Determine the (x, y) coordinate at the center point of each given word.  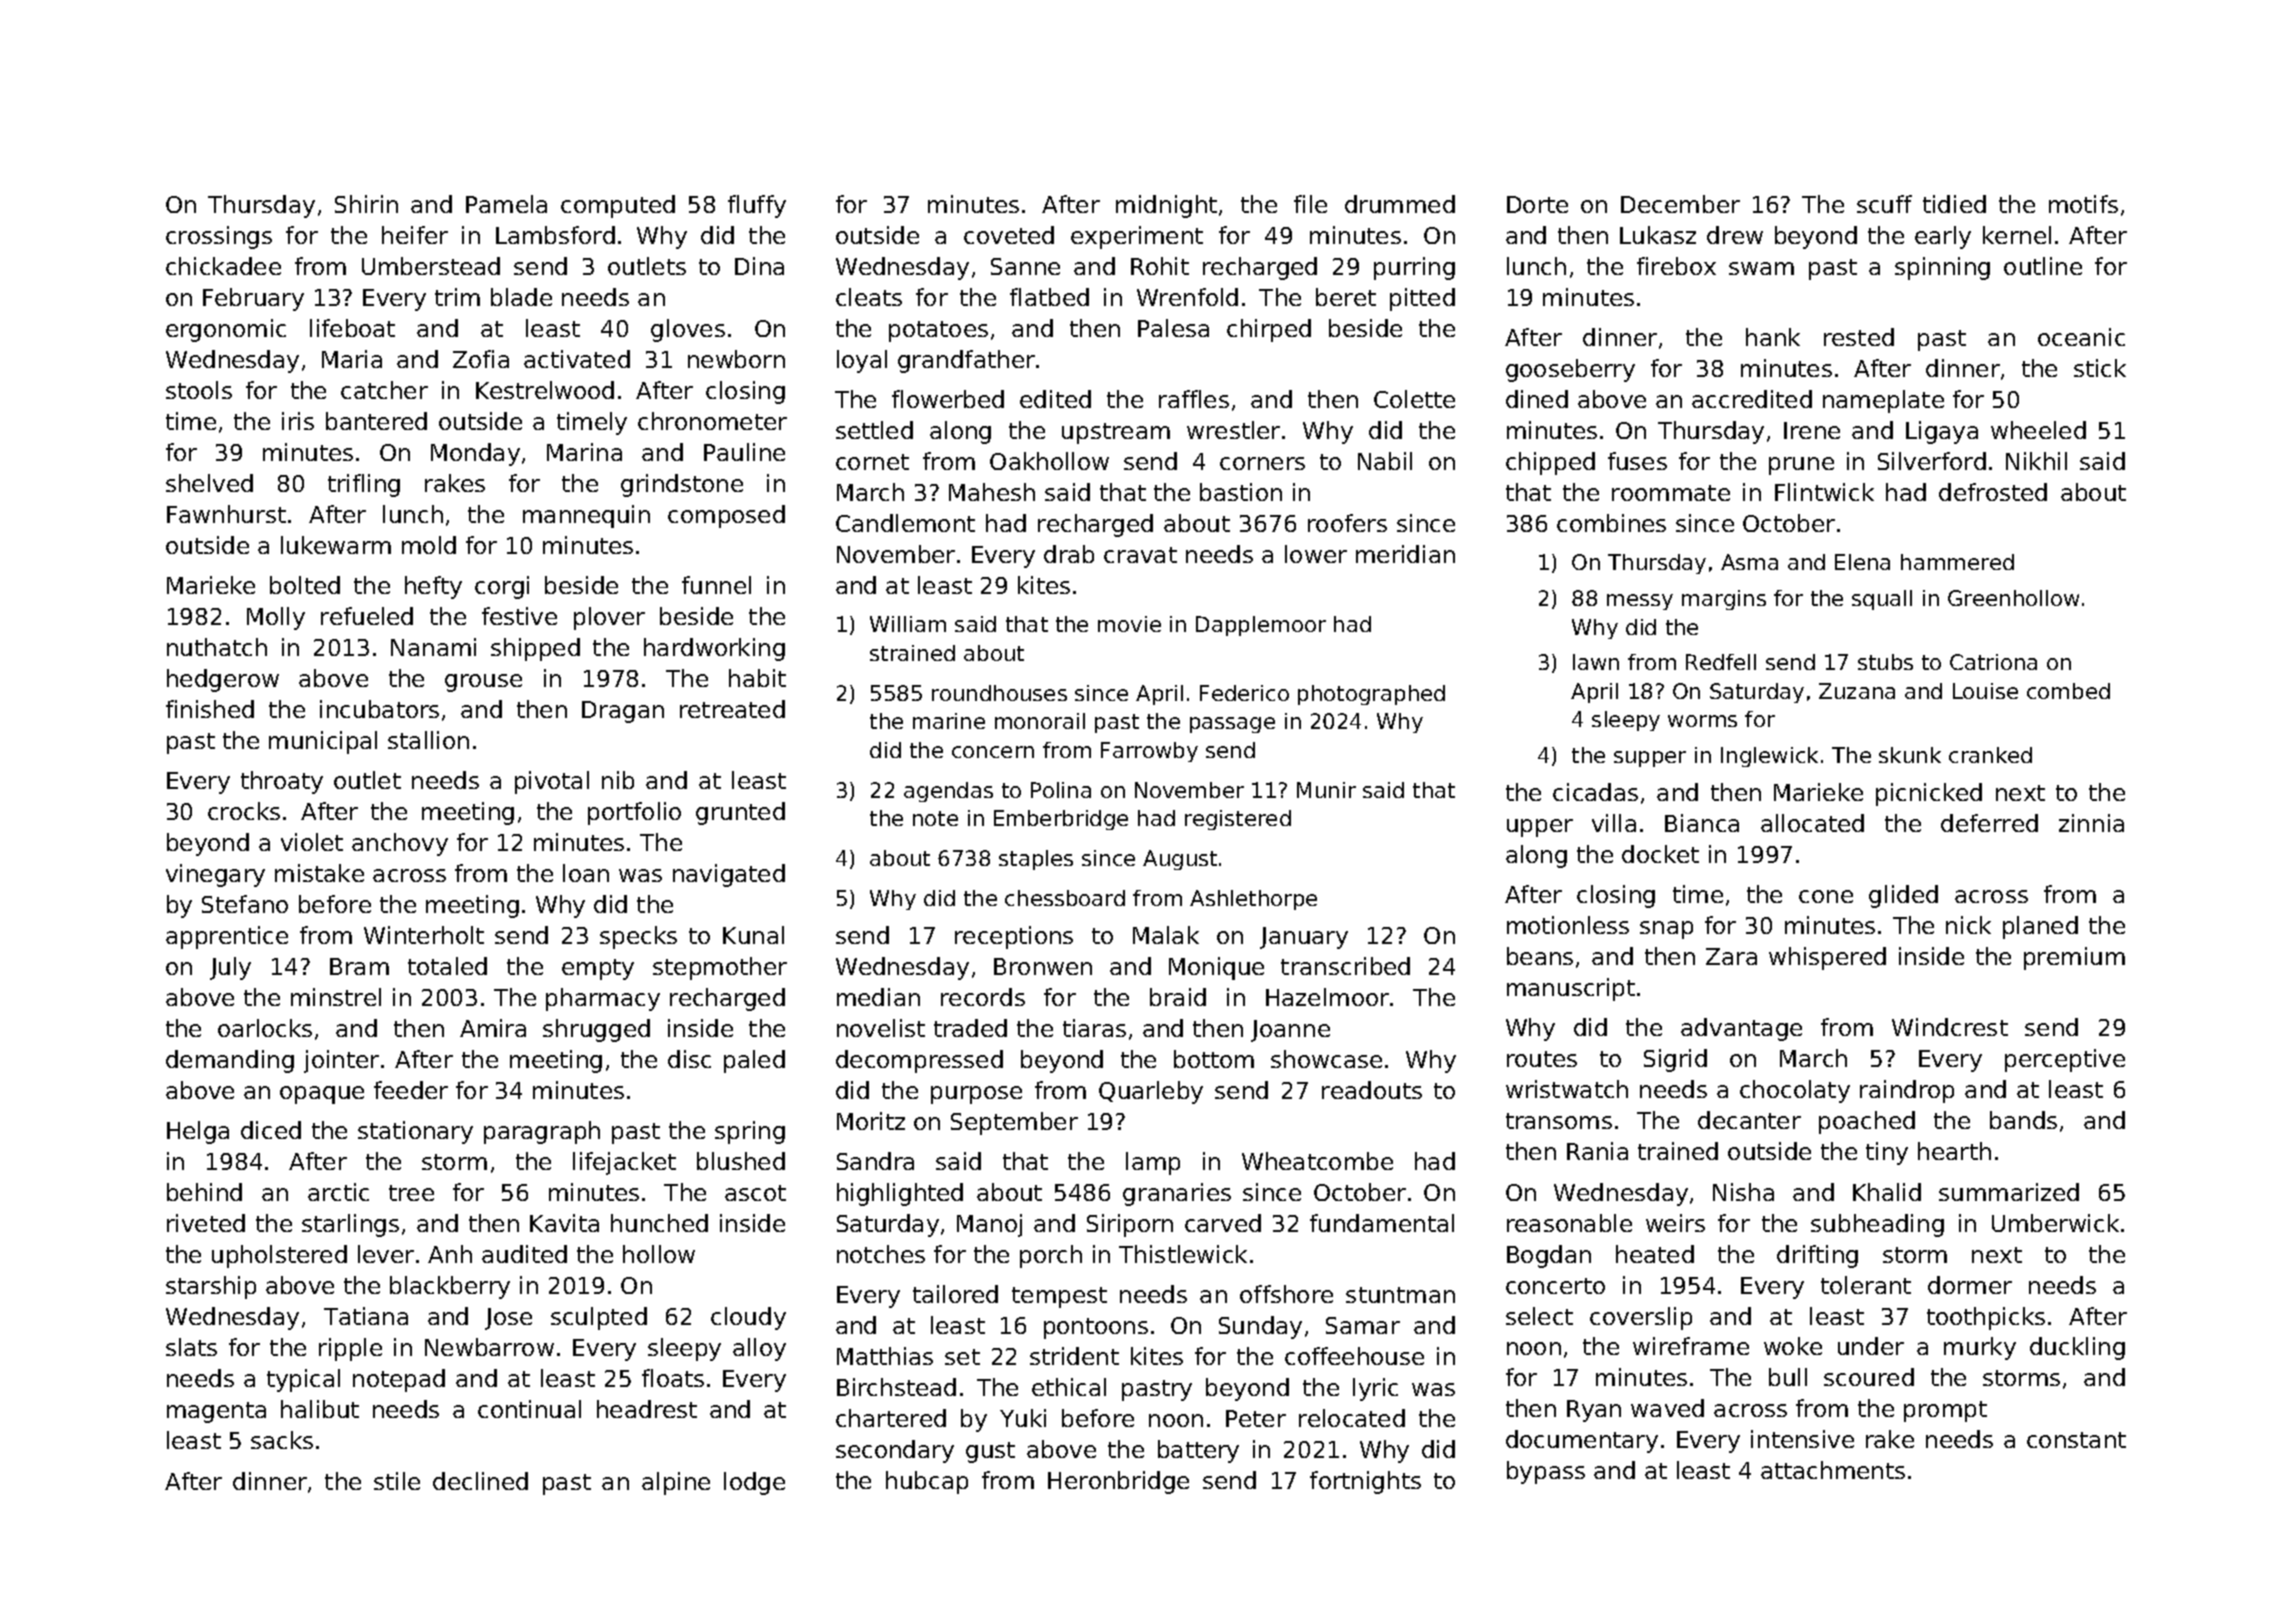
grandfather (966, 361)
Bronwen (1043, 966)
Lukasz (1658, 235)
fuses (1637, 461)
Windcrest (1950, 1027)
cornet (872, 462)
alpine (676, 1483)
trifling (364, 485)
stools (199, 390)
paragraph (542, 1132)
